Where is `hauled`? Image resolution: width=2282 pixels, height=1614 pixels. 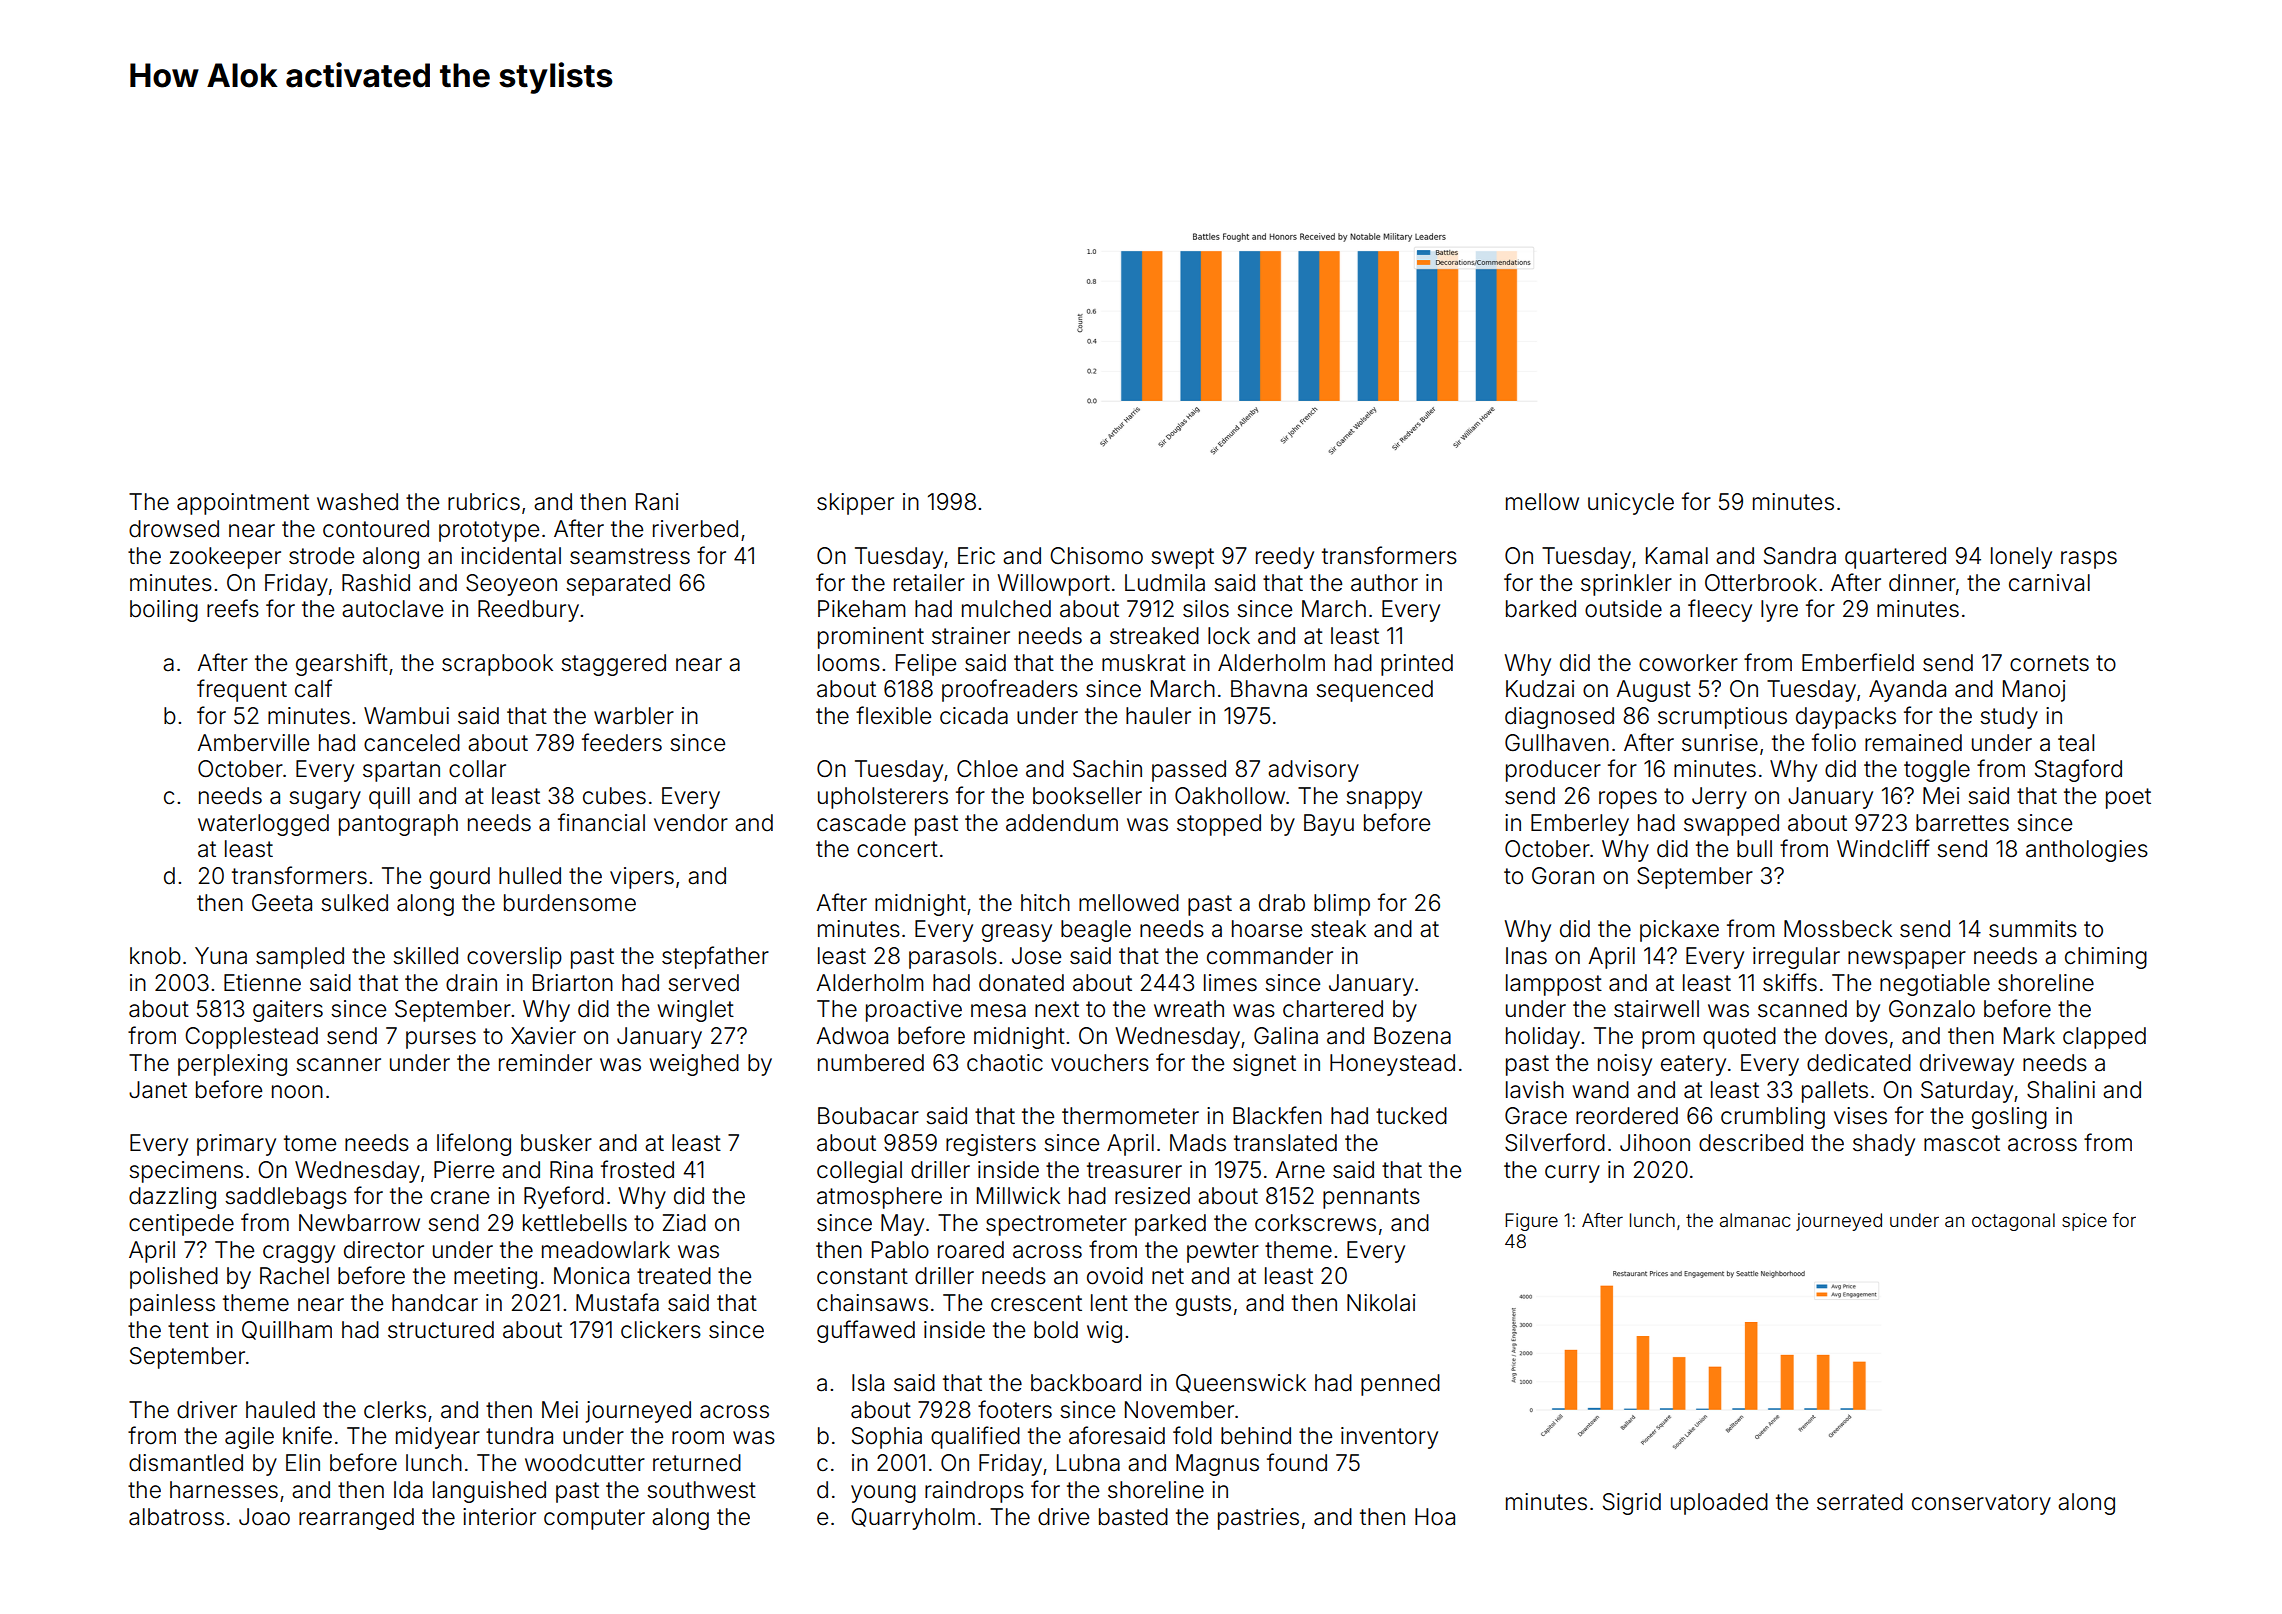
hauled is located at coordinates (280, 1410).
